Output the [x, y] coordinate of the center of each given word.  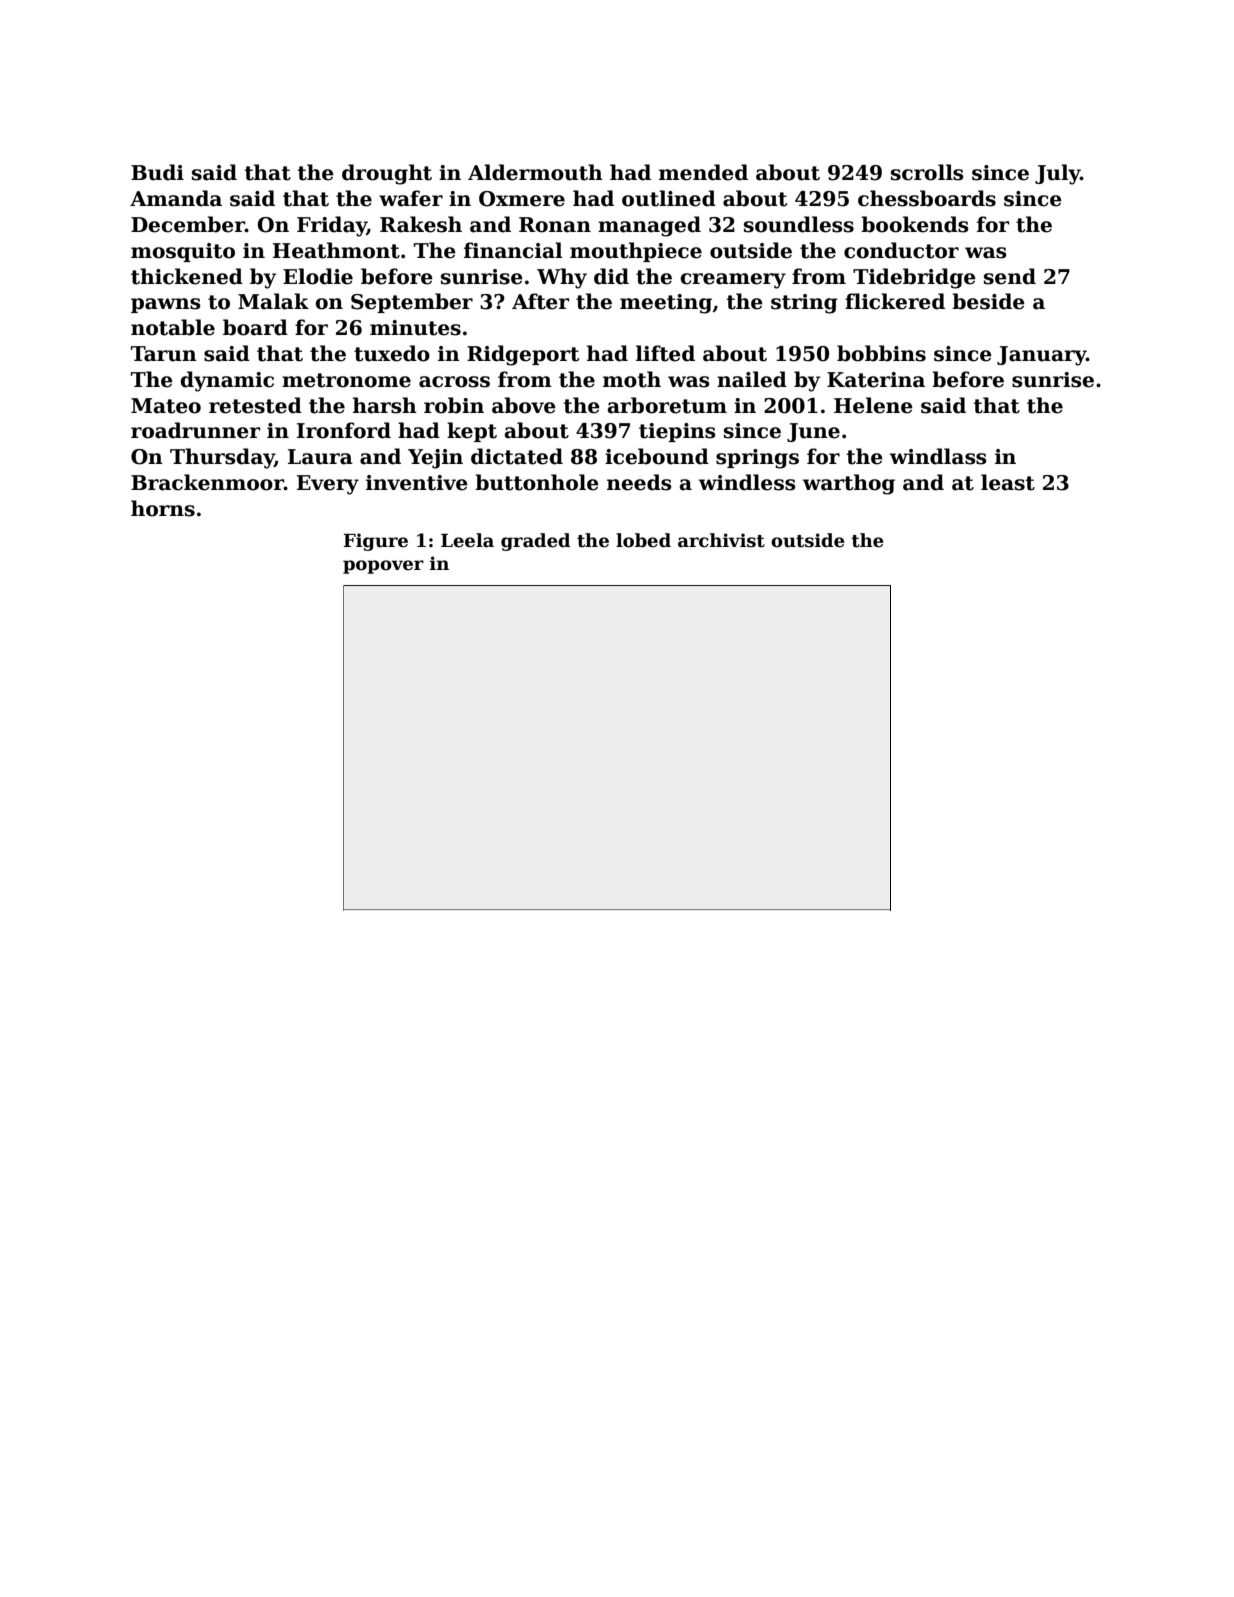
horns [163, 508]
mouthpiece [636, 252]
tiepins [677, 432]
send [1010, 276]
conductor [901, 250]
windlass [938, 456]
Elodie [318, 276]
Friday [332, 226]
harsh [385, 405]
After [541, 301]
